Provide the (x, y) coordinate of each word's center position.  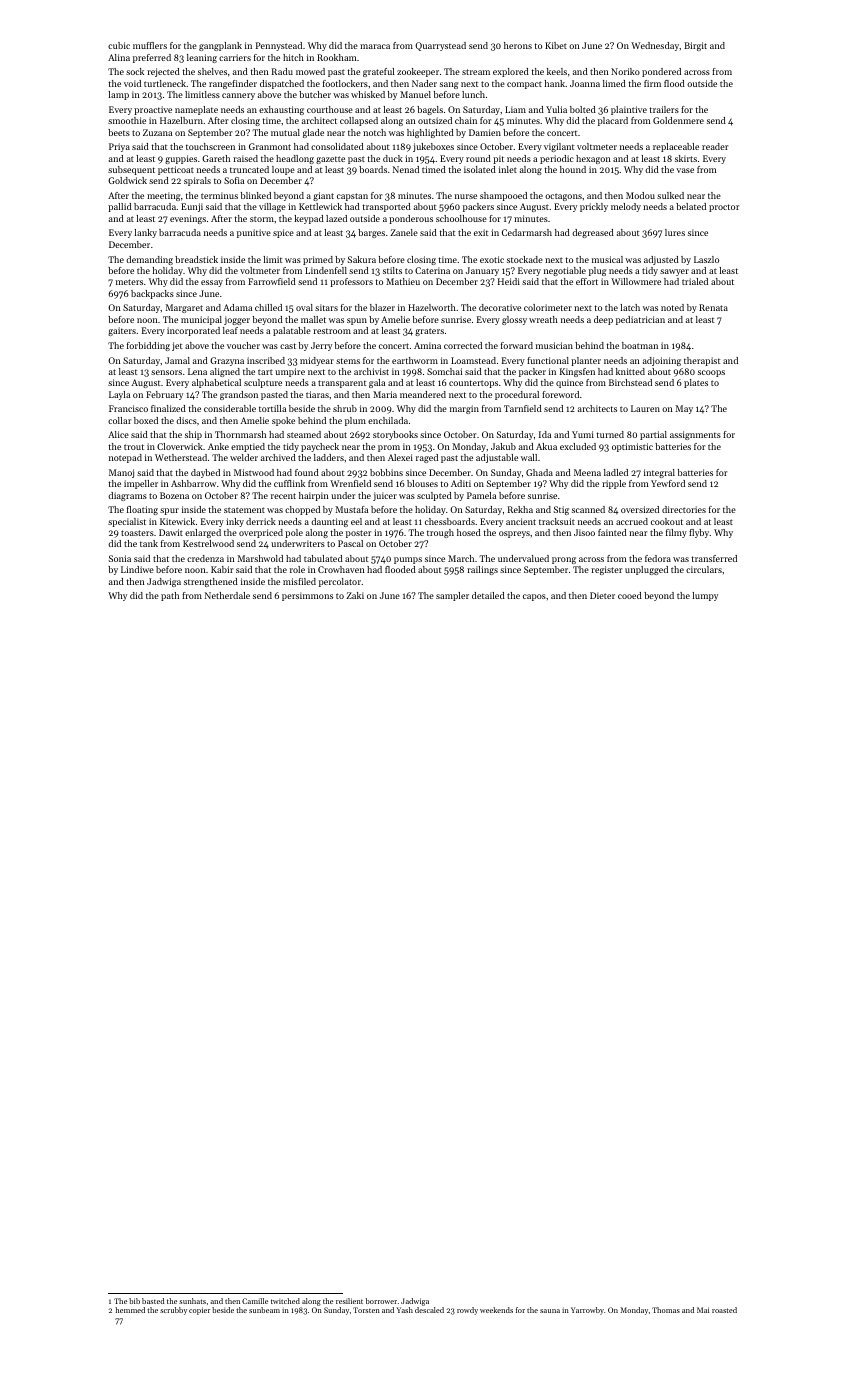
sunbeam (264, 1310)
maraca (375, 46)
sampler (452, 596)
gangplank (220, 46)
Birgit (695, 46)
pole (294, 533)
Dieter (602, 595)
